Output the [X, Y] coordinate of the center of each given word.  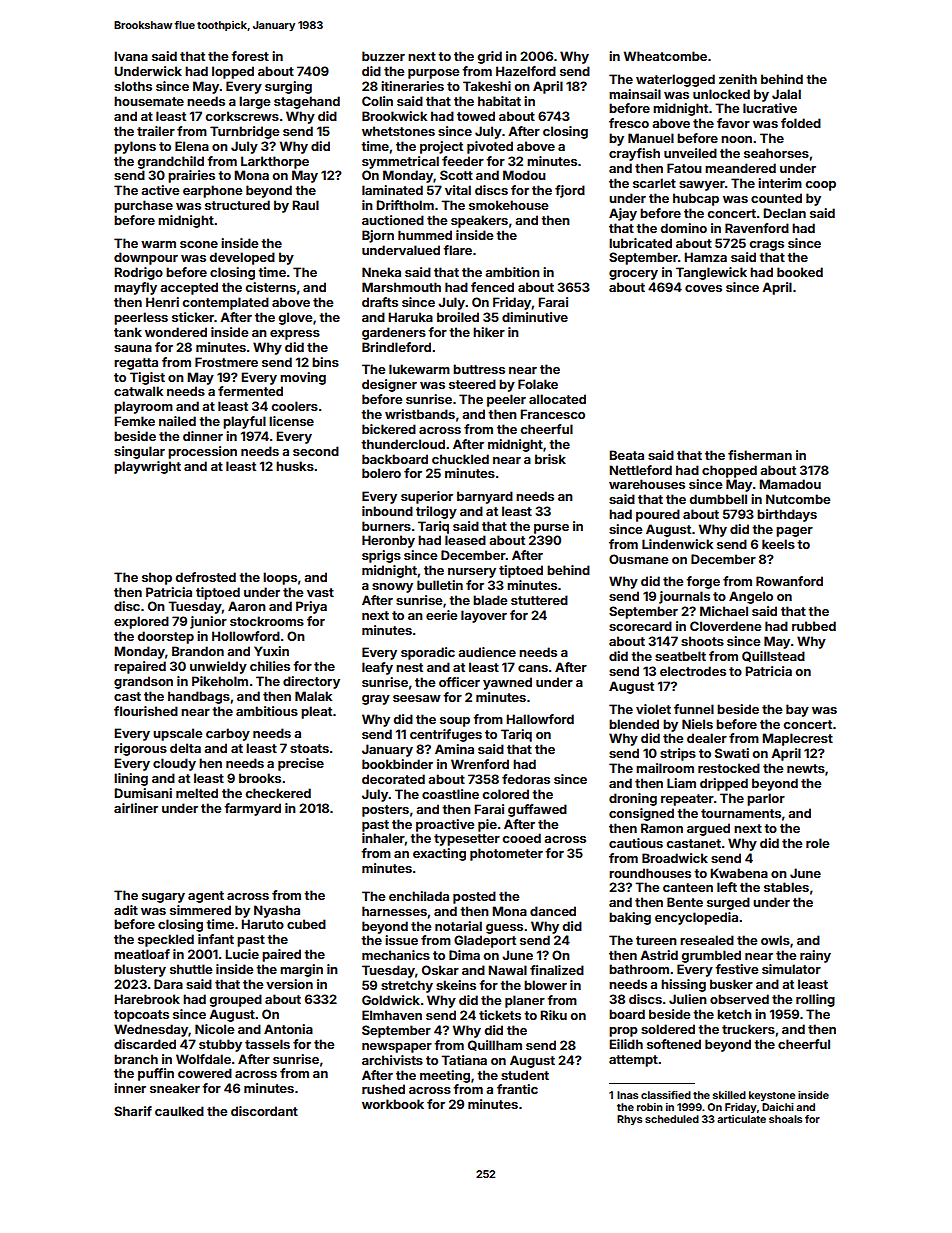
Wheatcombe [665, 56]
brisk [550, 459]
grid [490, 57]
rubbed [814, 626]
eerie [441, 615]
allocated [557, 399]
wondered [176, 332]
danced [553, 911]
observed [739, 999]
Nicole [214, 1029]
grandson [143, 682]
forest [250, 56]
